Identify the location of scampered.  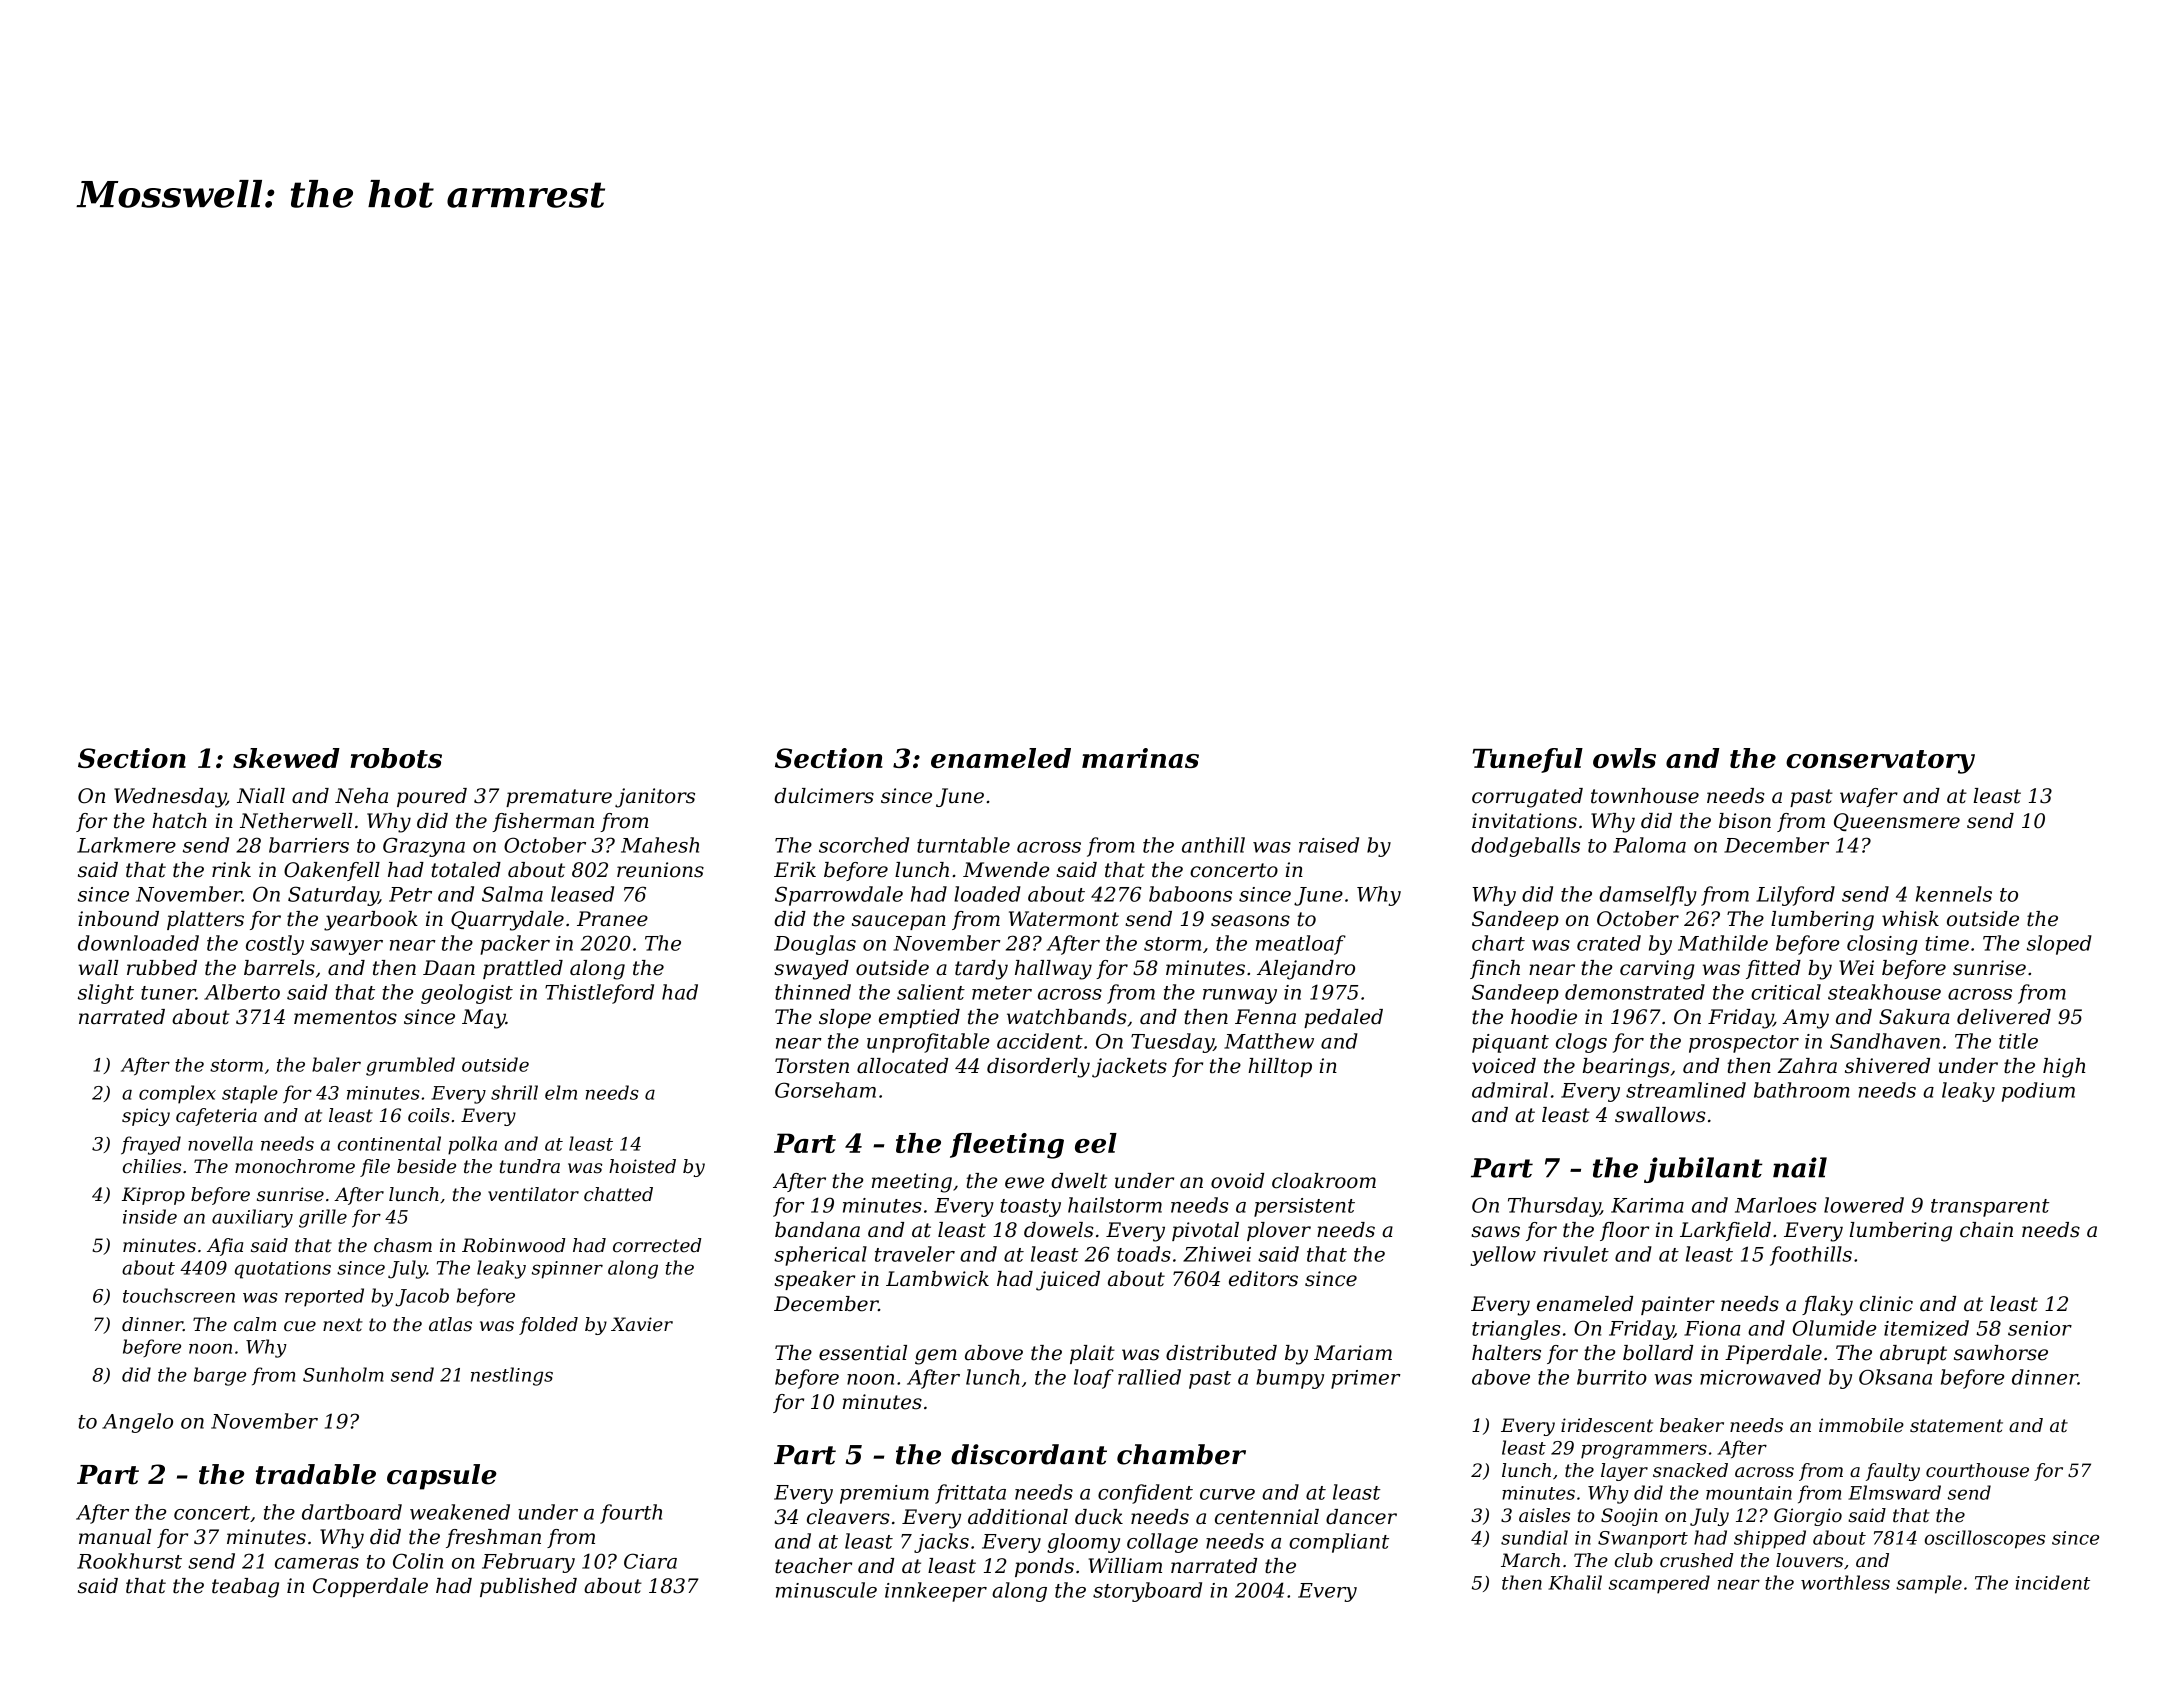
(1659, 1584).
